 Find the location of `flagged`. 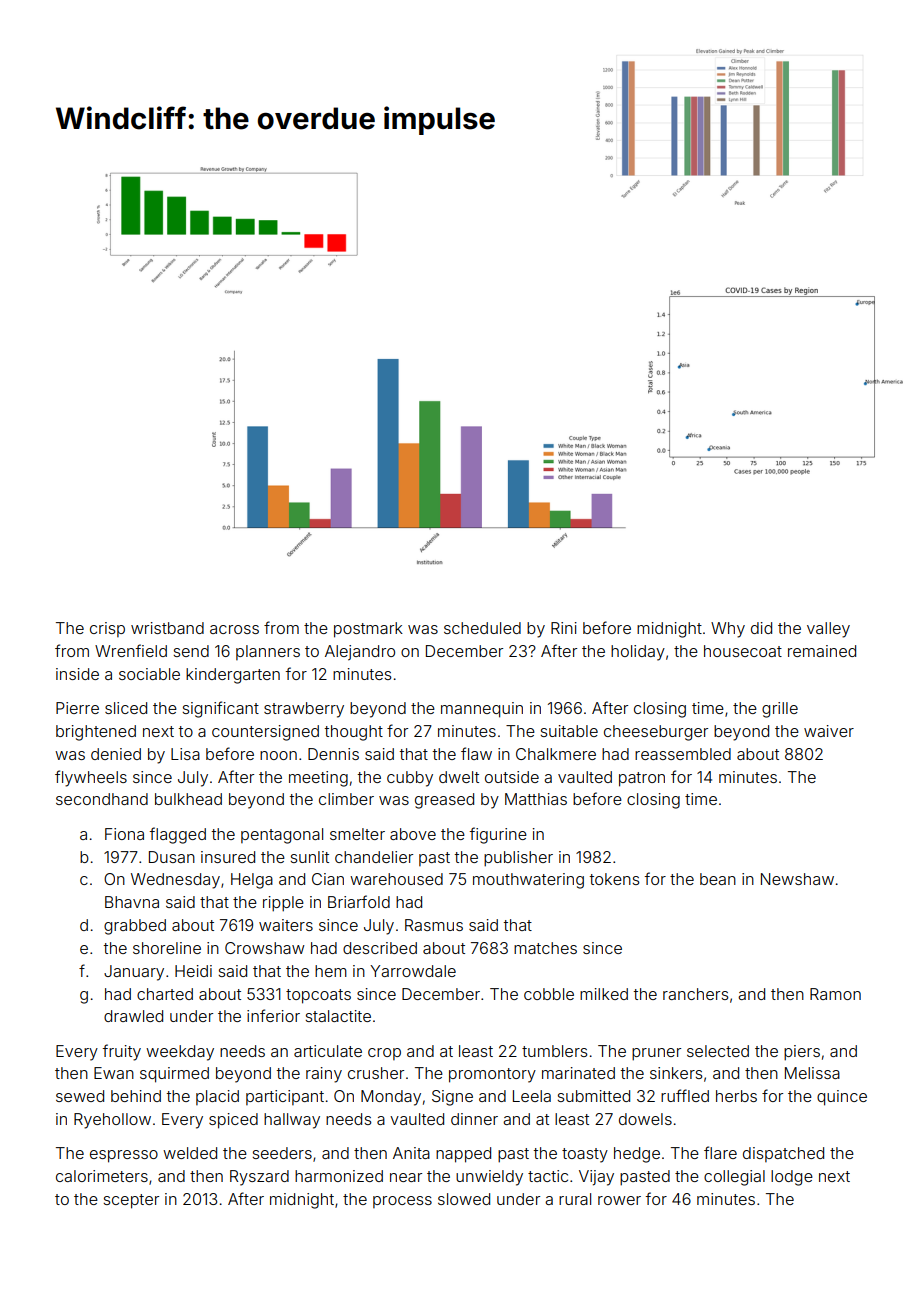

flagged is located at coordinates (177, 835).
